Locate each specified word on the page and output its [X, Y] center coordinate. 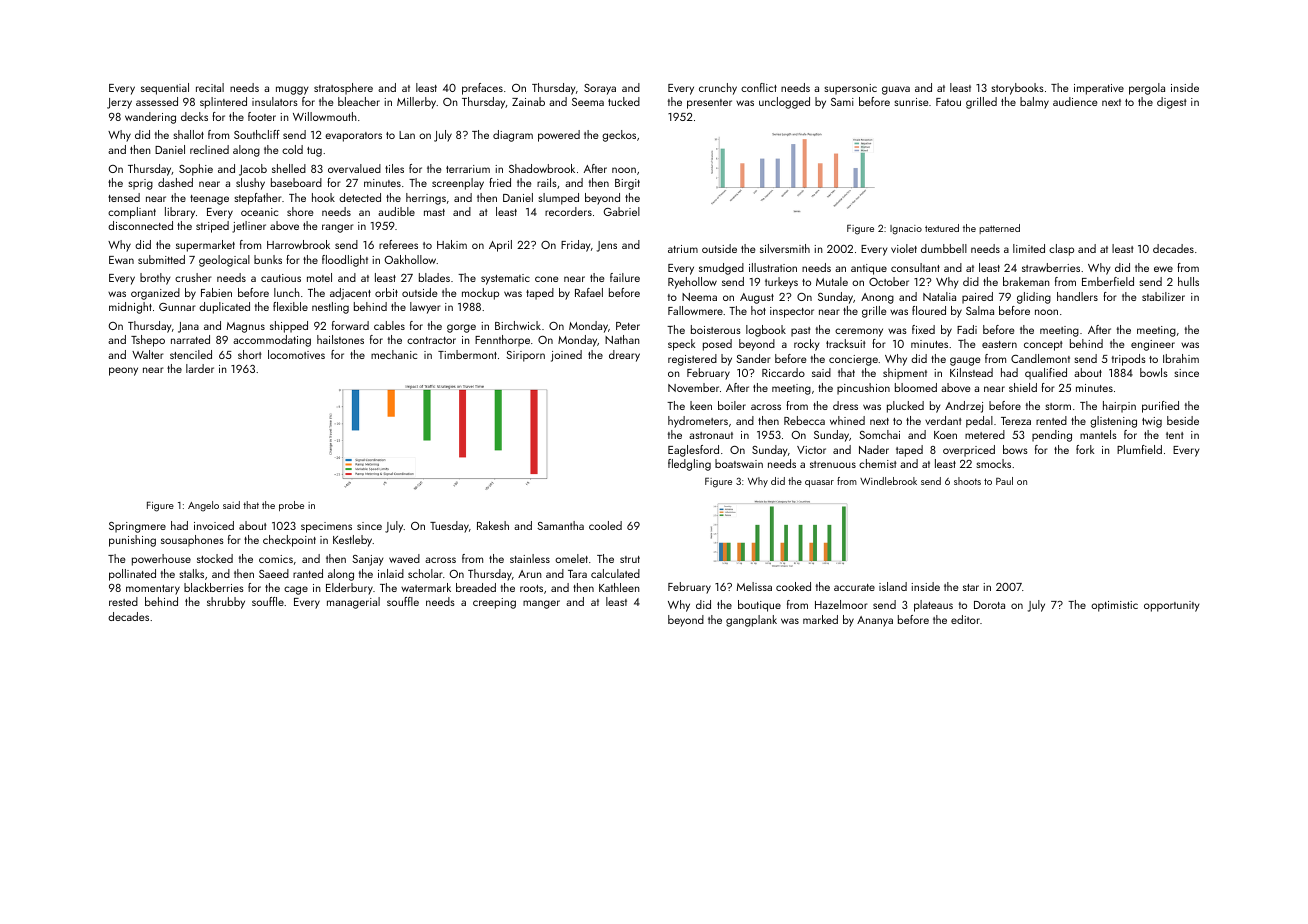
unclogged [784, 103]
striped [212, 227]
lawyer [425, 308]
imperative [1099, 89]
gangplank [751, 621]
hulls [1188, 281]
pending [1052, 436]
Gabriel [622, 211]
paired [977, 298]
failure [625, 277]
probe [291, 506]
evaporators [353, 137]
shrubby [226, 603]
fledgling [689, 465]
